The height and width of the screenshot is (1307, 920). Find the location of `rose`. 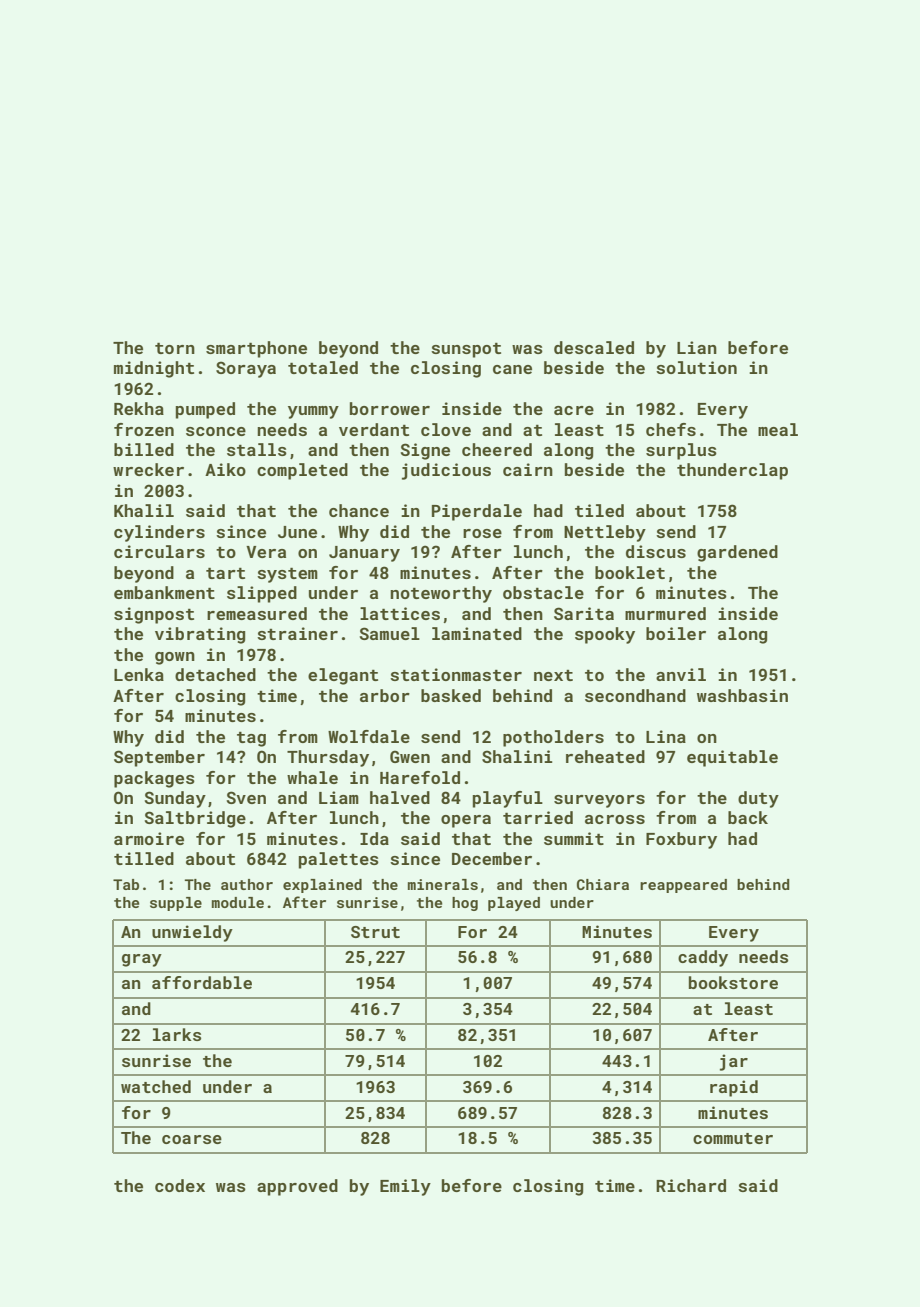

rose is located at coordinates (482, 533).
